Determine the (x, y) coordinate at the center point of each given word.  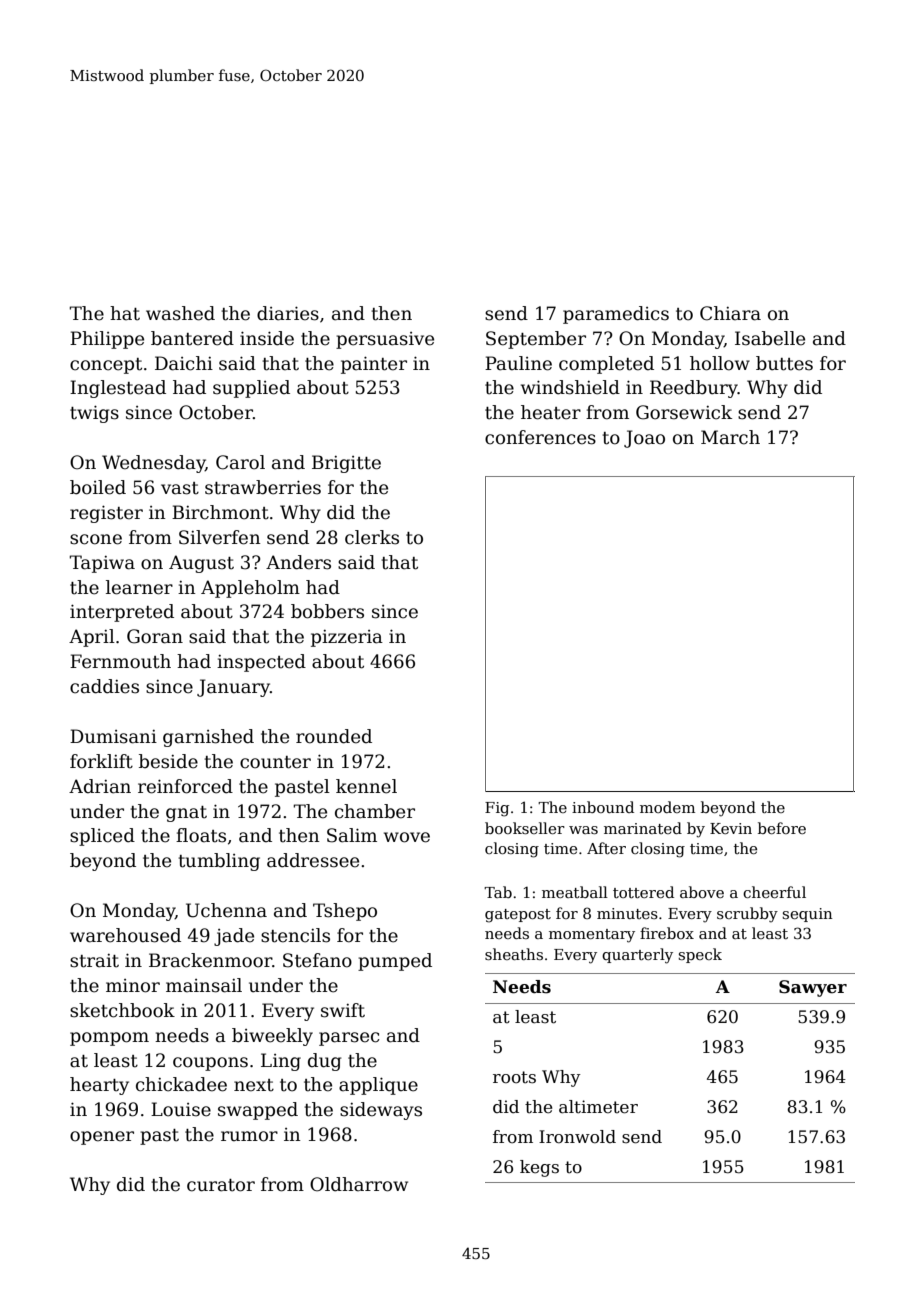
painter (374, 365)
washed (180, 313)
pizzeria (347, 638)
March (730, 437)
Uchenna (226, 910)
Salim (352, 835)
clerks (372, 537)
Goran (155, 636)
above (702, 892)
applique (378, 1086)
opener (102, 1138)
